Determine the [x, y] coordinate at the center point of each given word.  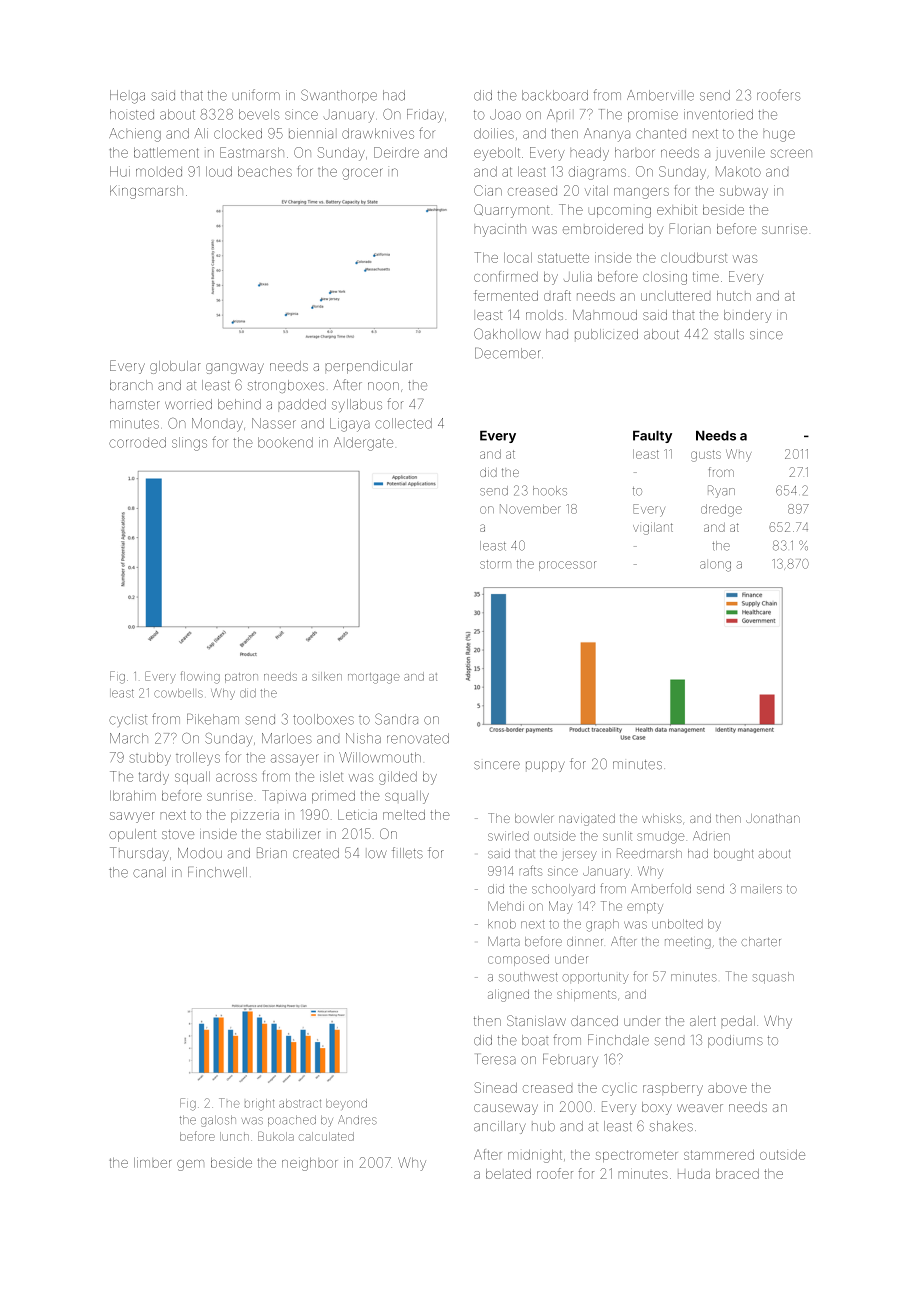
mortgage [374, 678]
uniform [256, 95]
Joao [505, 114]
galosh [218, 1121]
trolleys [198, 759]
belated [508, 1174]
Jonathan [773, 818]
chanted [661, 133]
